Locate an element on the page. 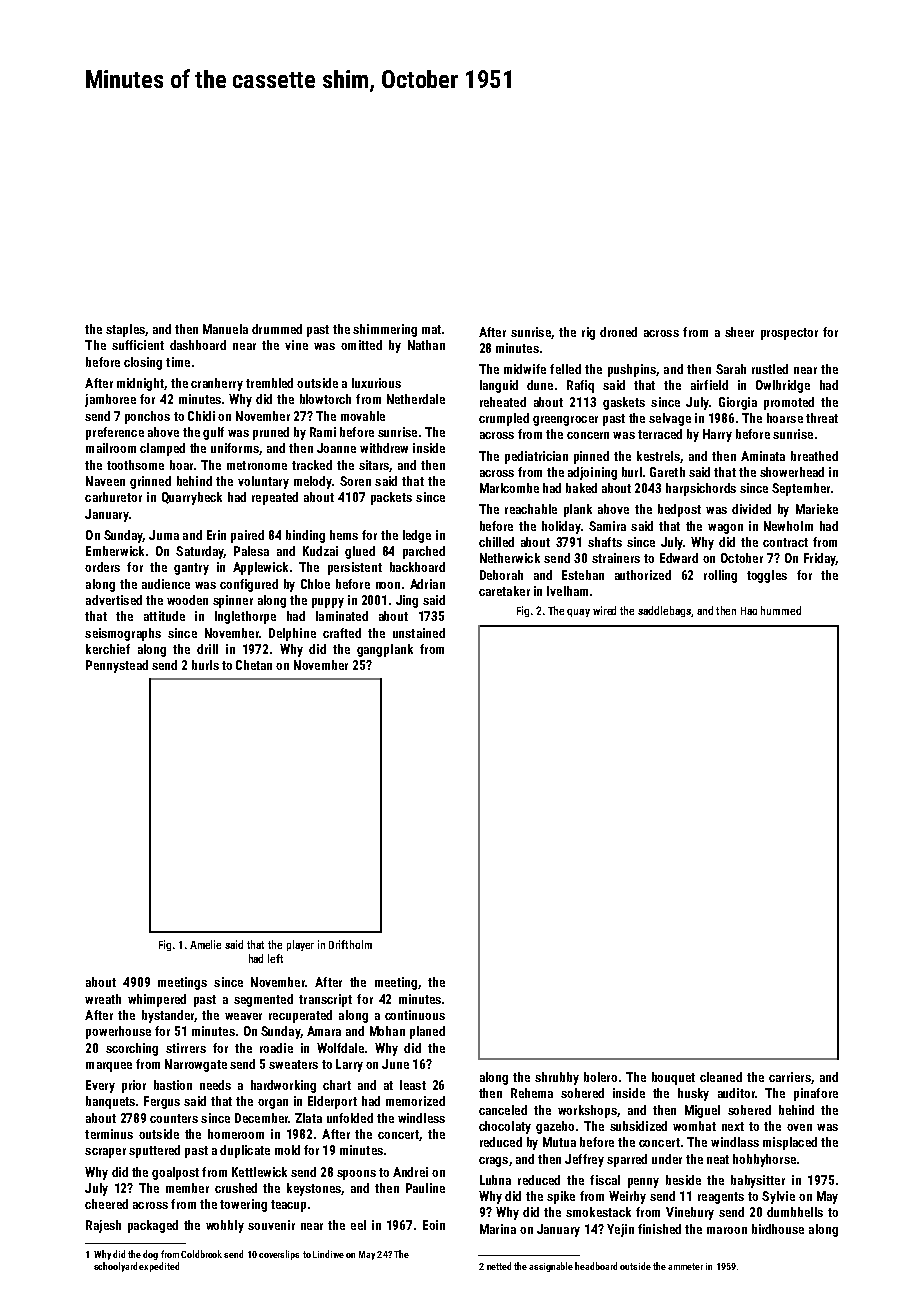 This page has width=924, height=1308. mat is located at coordinates (431, 329).
